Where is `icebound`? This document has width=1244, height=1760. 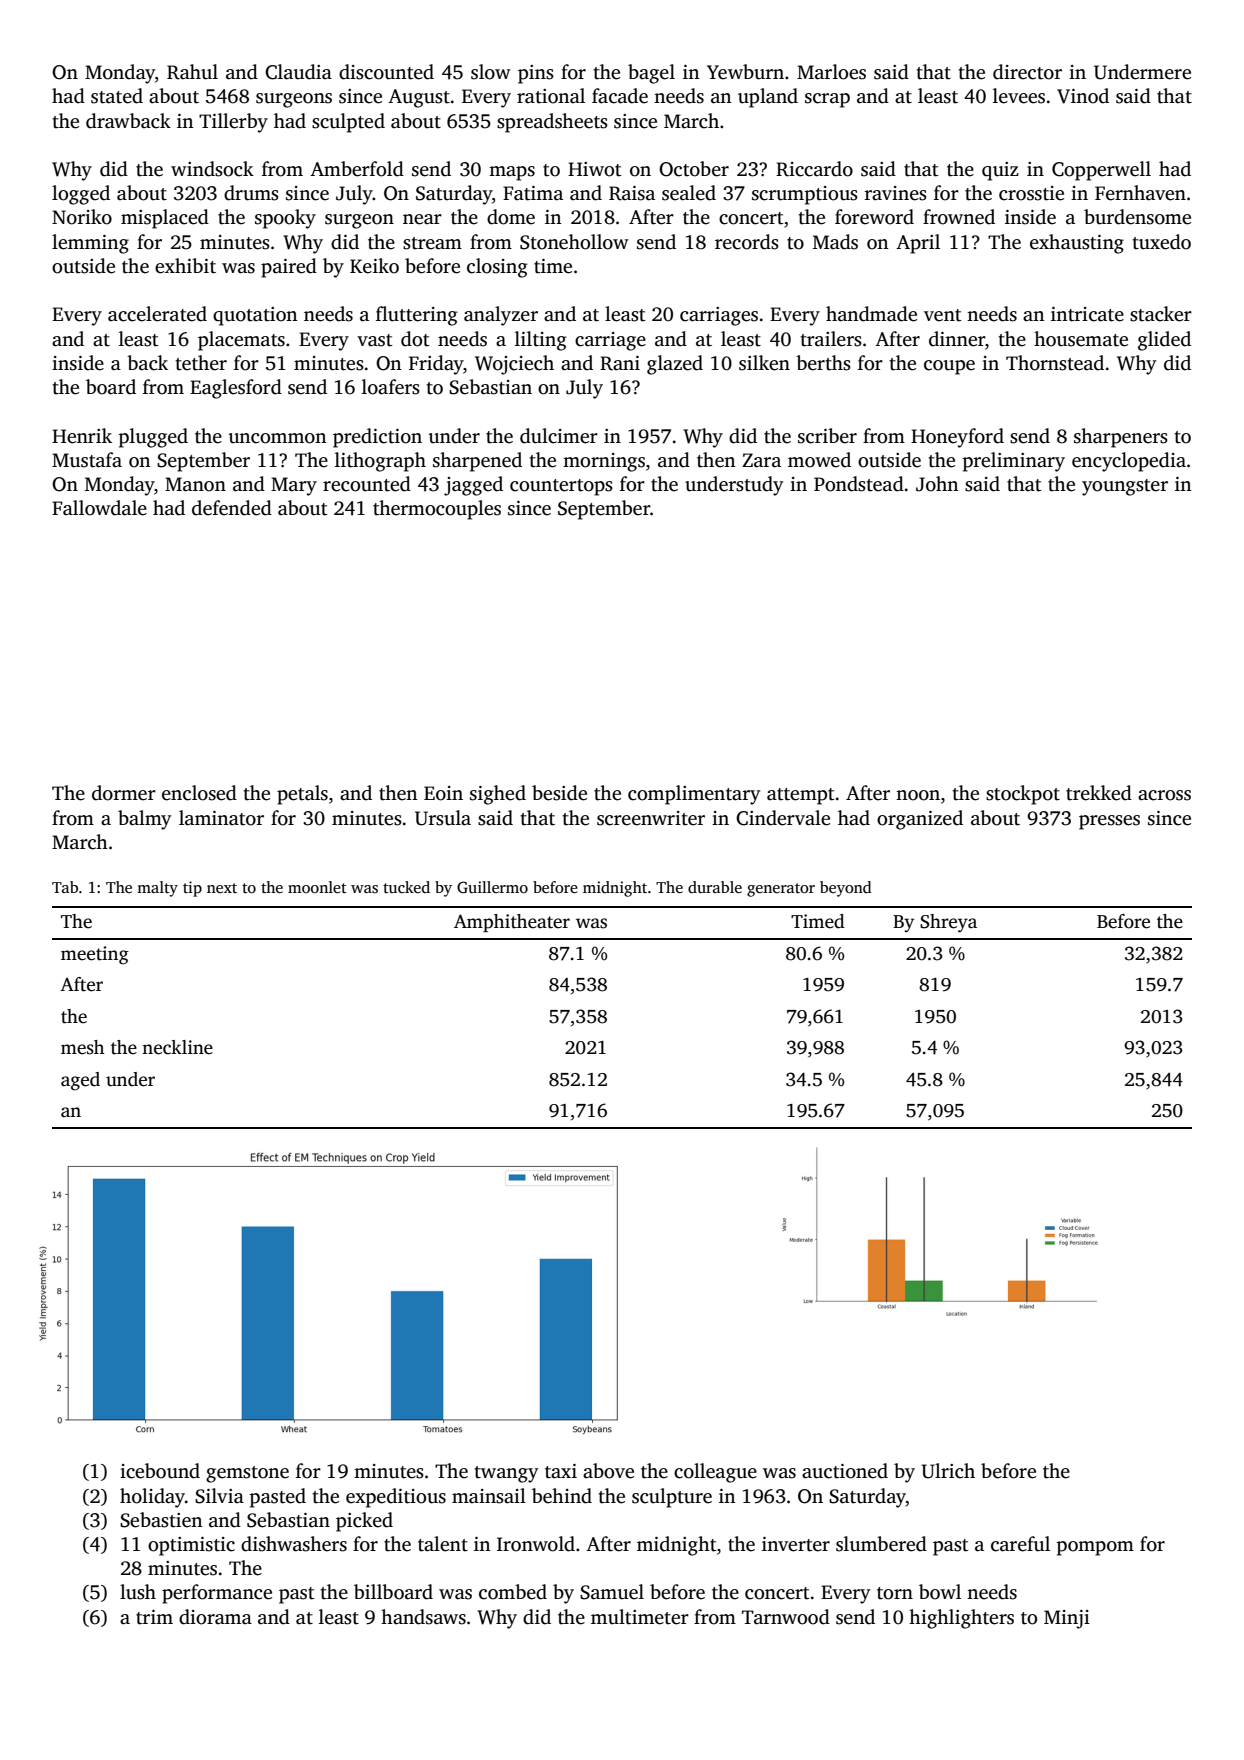 icebound is located at coordinates (160, 1471).
